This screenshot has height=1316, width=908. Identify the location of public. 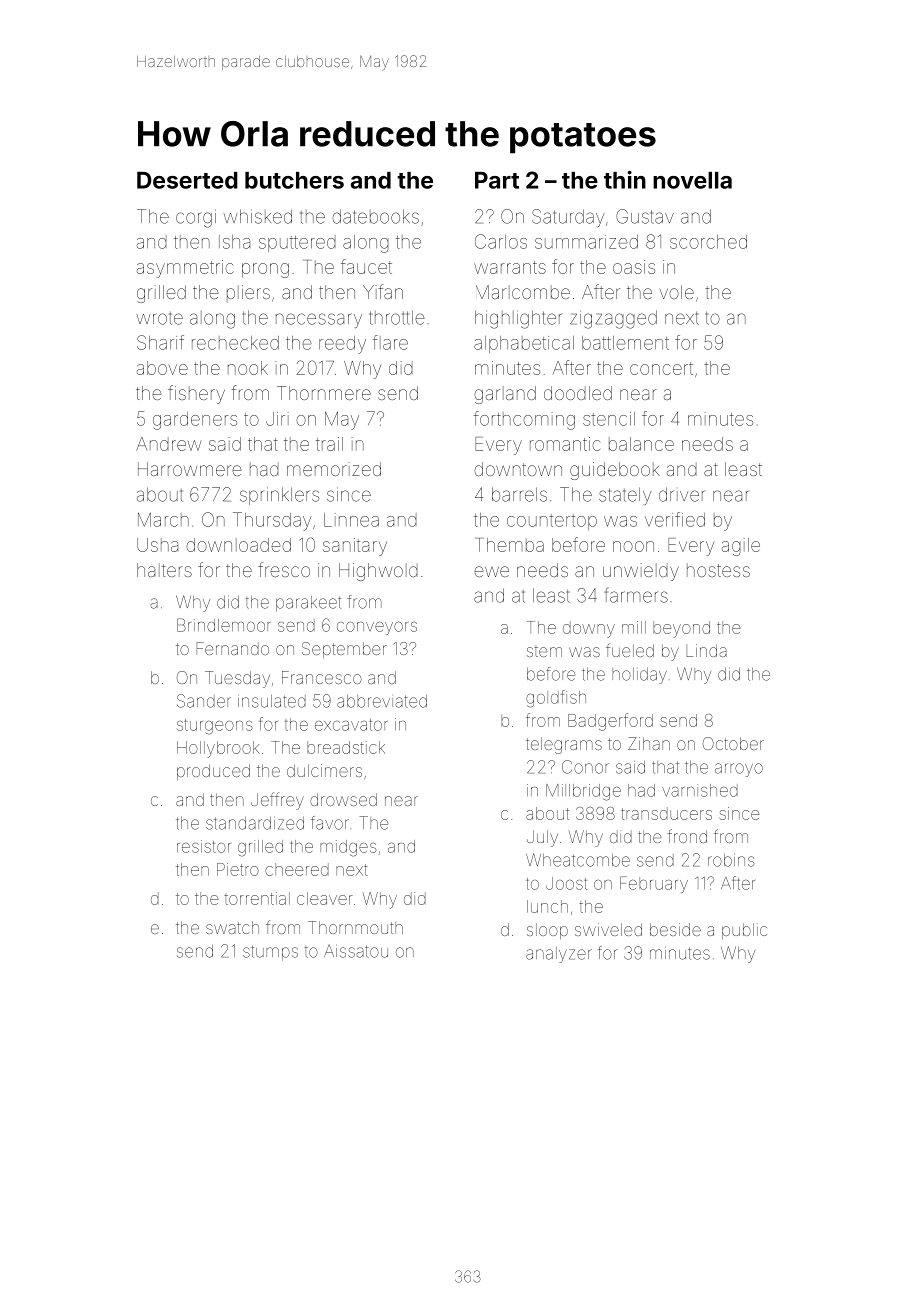
(744, 931).
